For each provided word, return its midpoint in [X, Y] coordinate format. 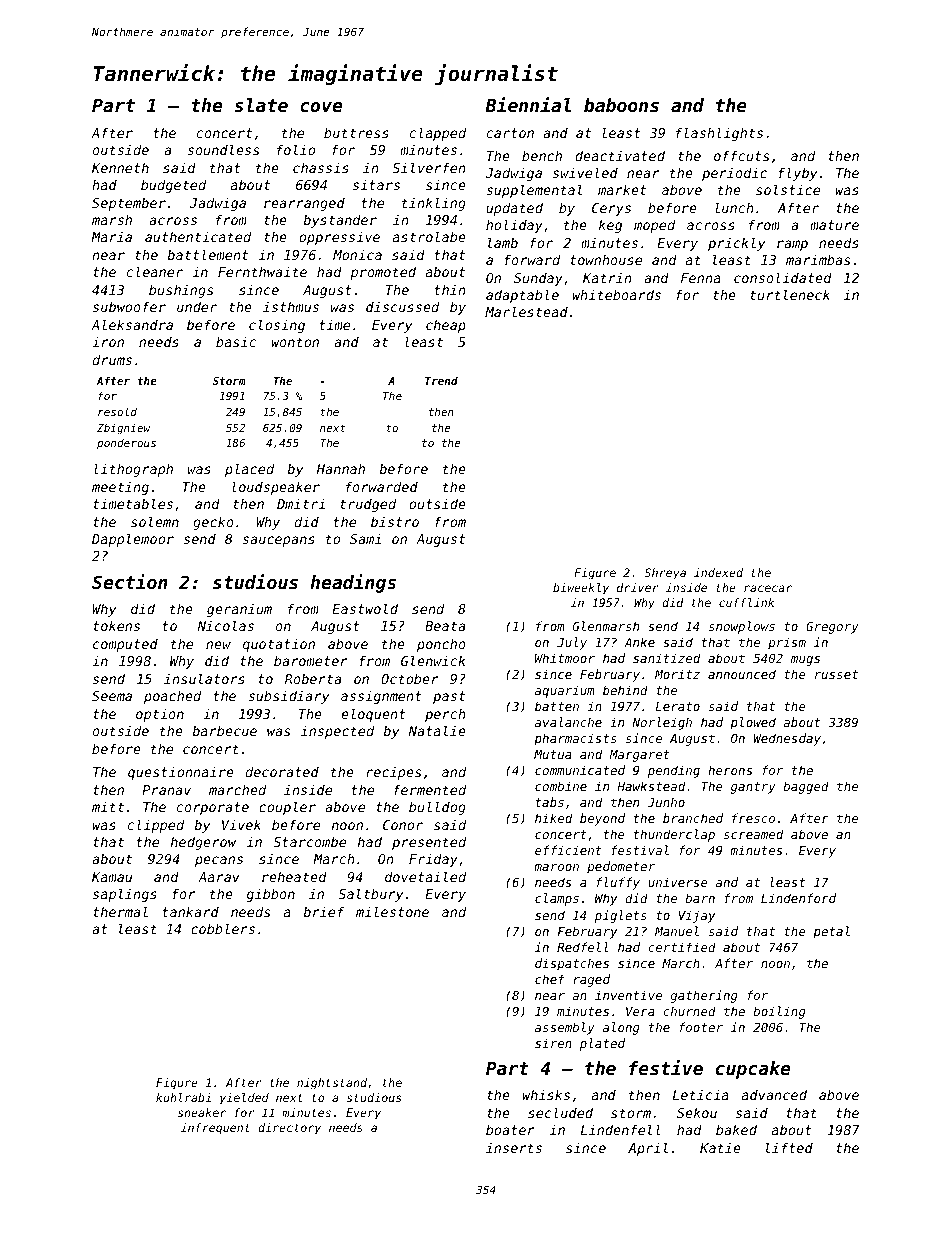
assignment [381, 697]
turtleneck [790, 294]
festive [666, 1067]
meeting [120, 488]
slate [261, 105]
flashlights [719, 134]
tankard [191, 911]
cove [321, 107]
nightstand [332, 1084]
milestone [392, 911]
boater [510, 1129]
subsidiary [288, 697]
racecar [768, 588]
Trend [441, 380]
